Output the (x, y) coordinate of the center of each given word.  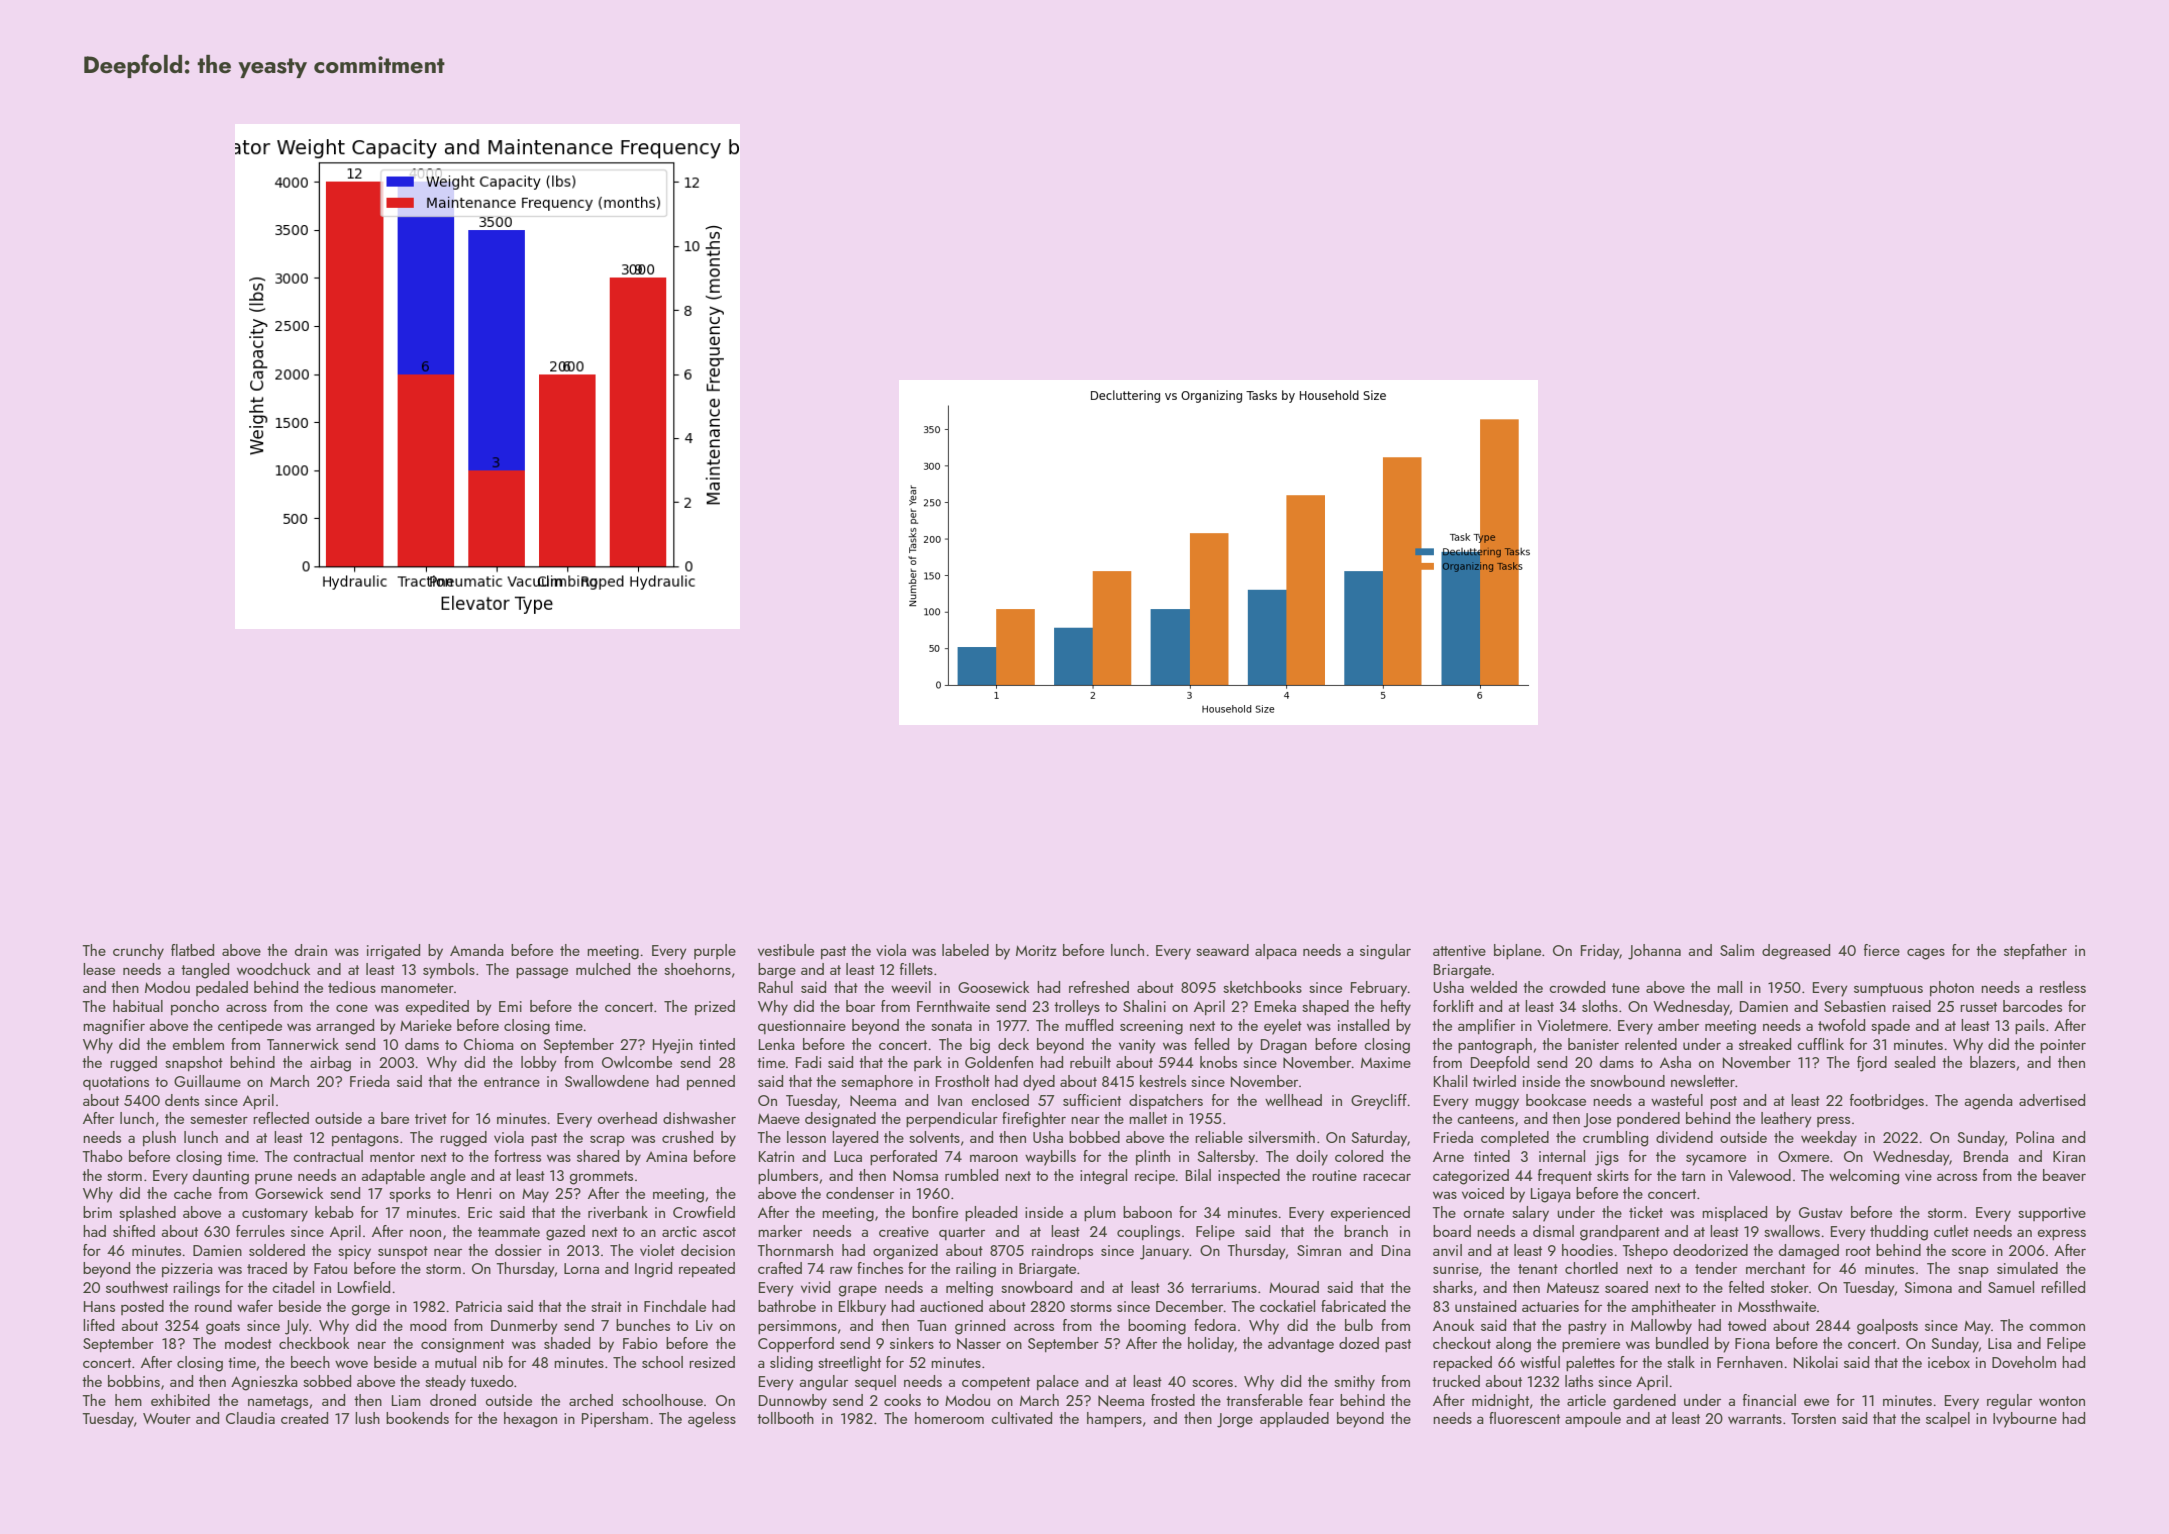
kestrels (1163, 1081)
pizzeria (187, 1270)
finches (880, 1268)
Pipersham (615, 1419)
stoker (1790, 1287)
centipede (250, 1026)
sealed (1914, 1062)
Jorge (1235, 1420)
